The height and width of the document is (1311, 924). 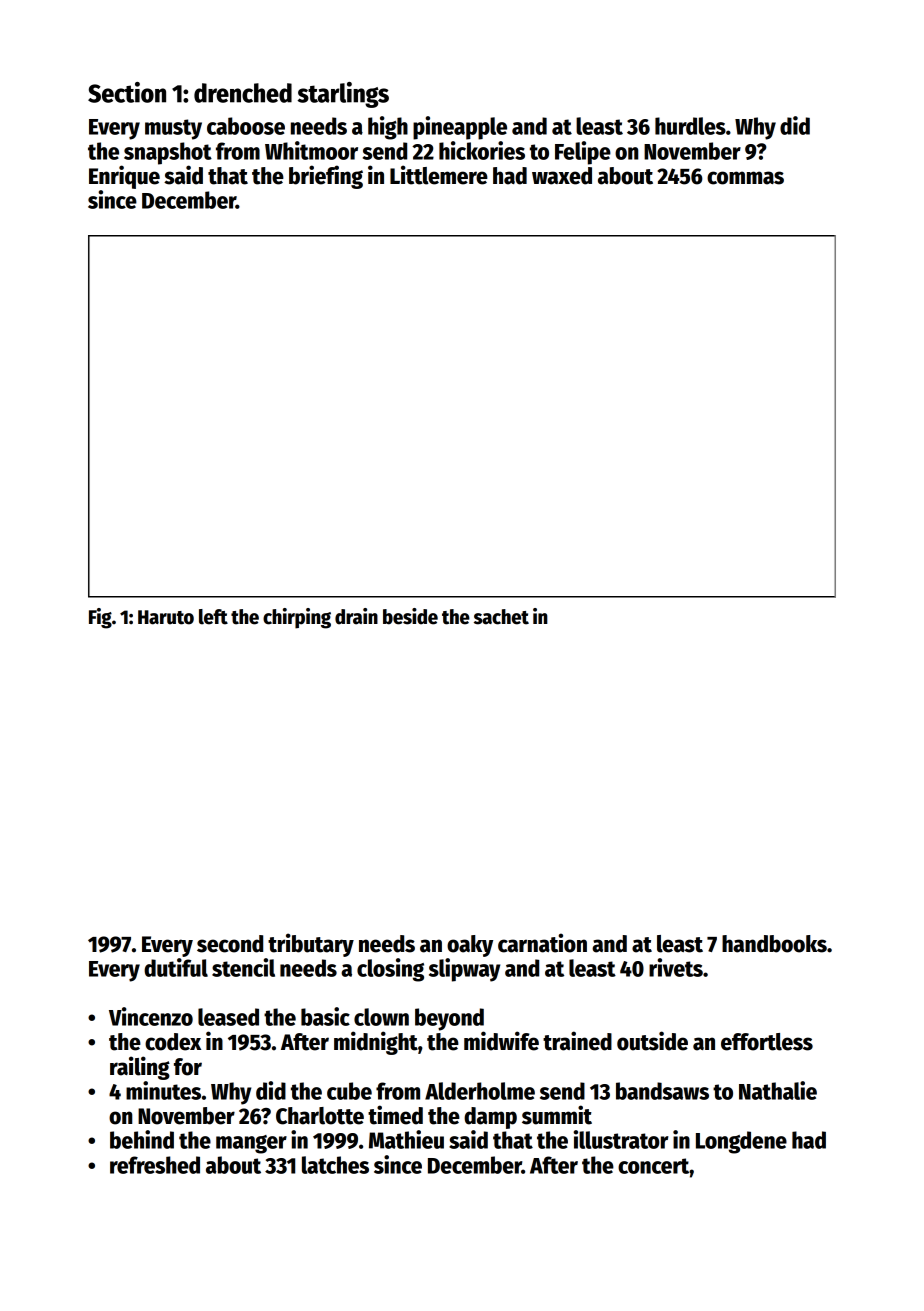 I want to click on beside, so click(x=410, y=616).
